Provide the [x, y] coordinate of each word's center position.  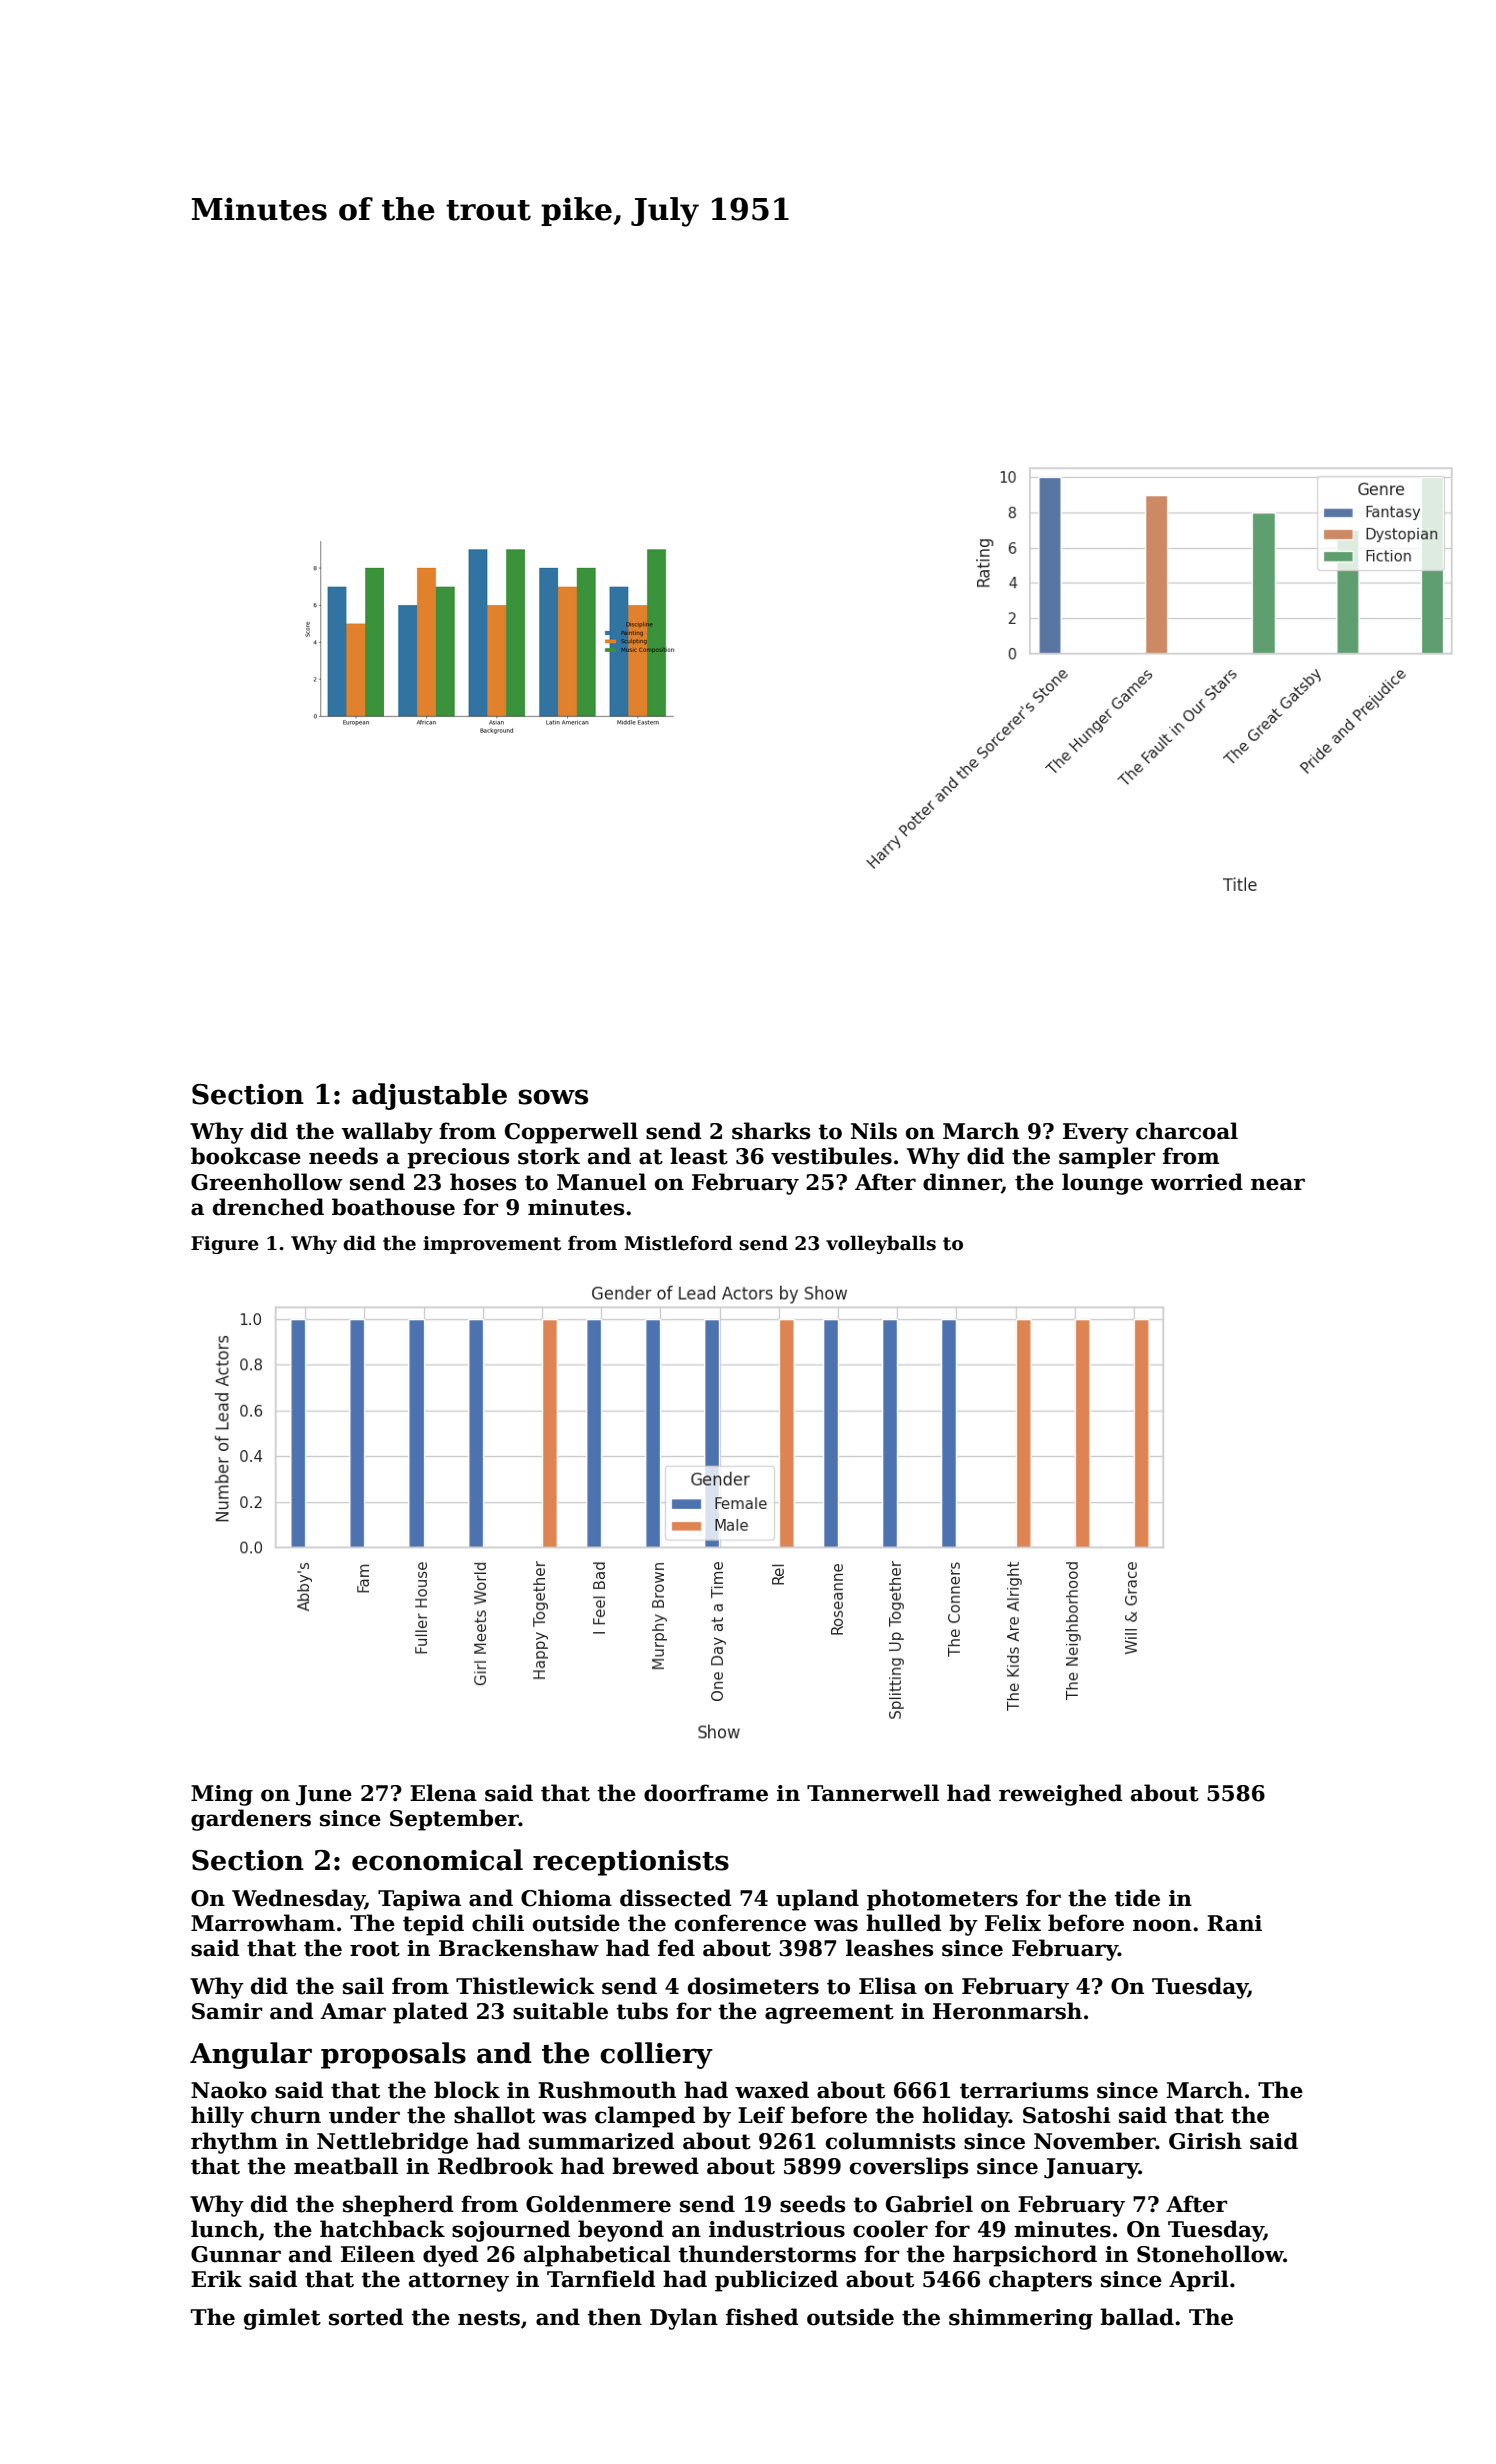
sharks [771, 1131]
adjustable [429, 1096]
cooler [890, 2229]
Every [1096, 1133]
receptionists [631, 1863]
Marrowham [263, 1923]
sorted [366, 2317]
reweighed [1060, 1795]
